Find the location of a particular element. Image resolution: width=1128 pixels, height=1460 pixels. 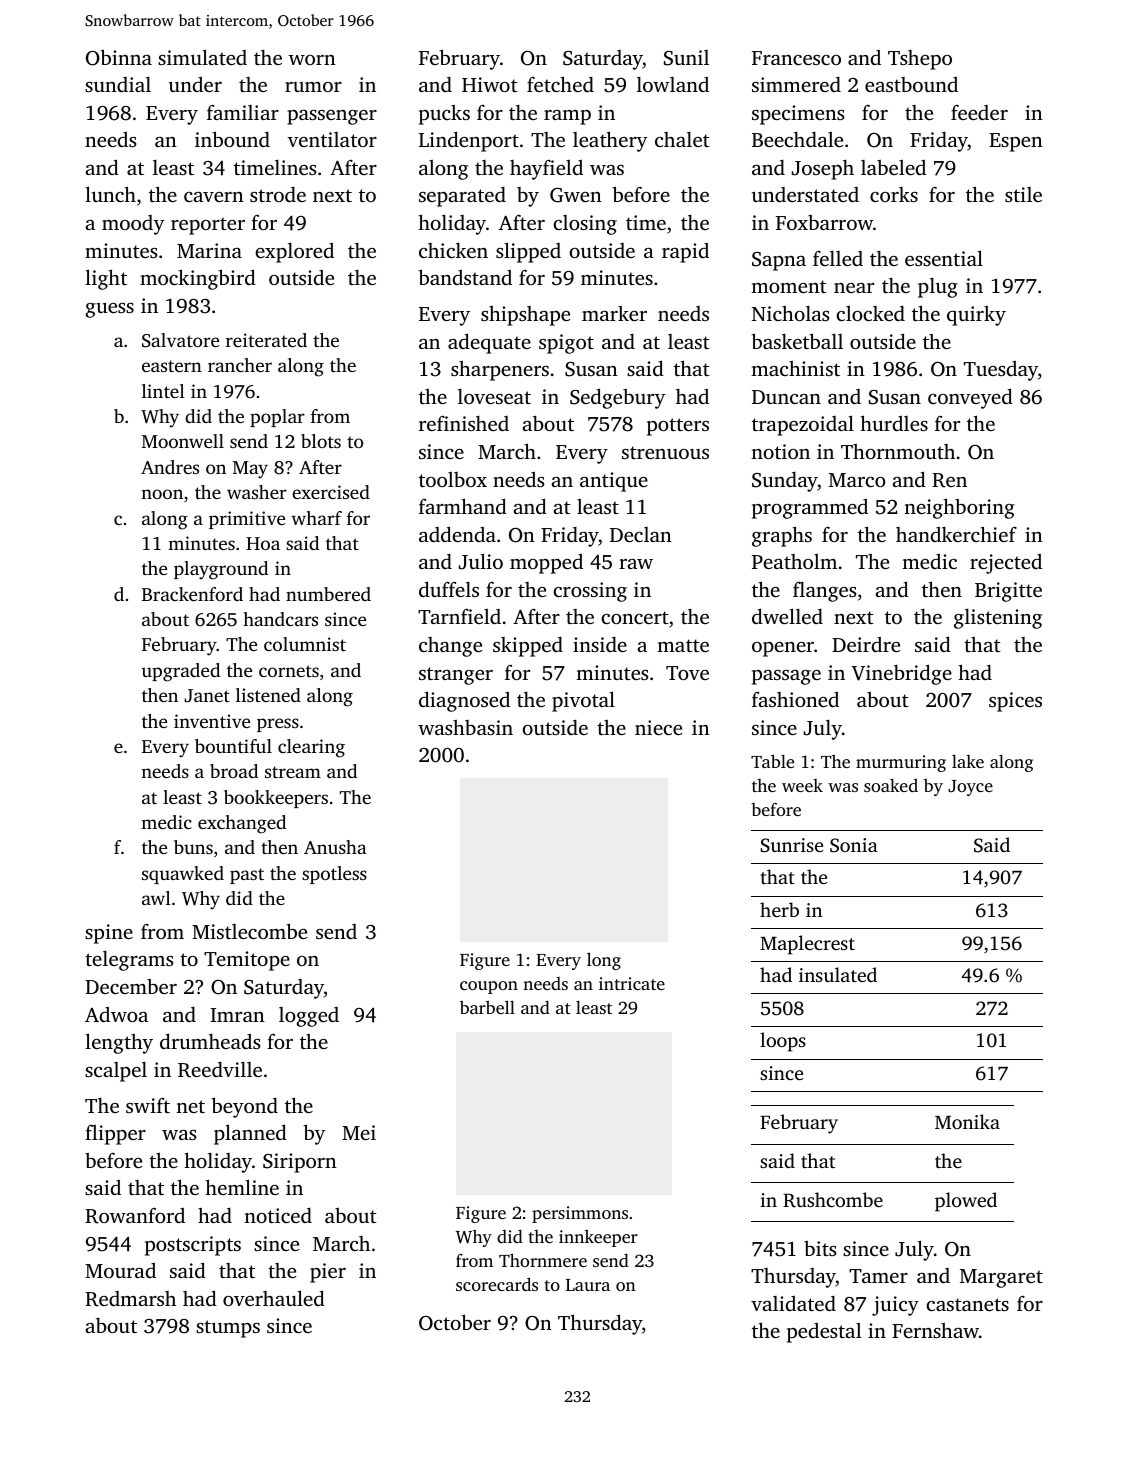

validated is located at coordinates (793, 1303).
